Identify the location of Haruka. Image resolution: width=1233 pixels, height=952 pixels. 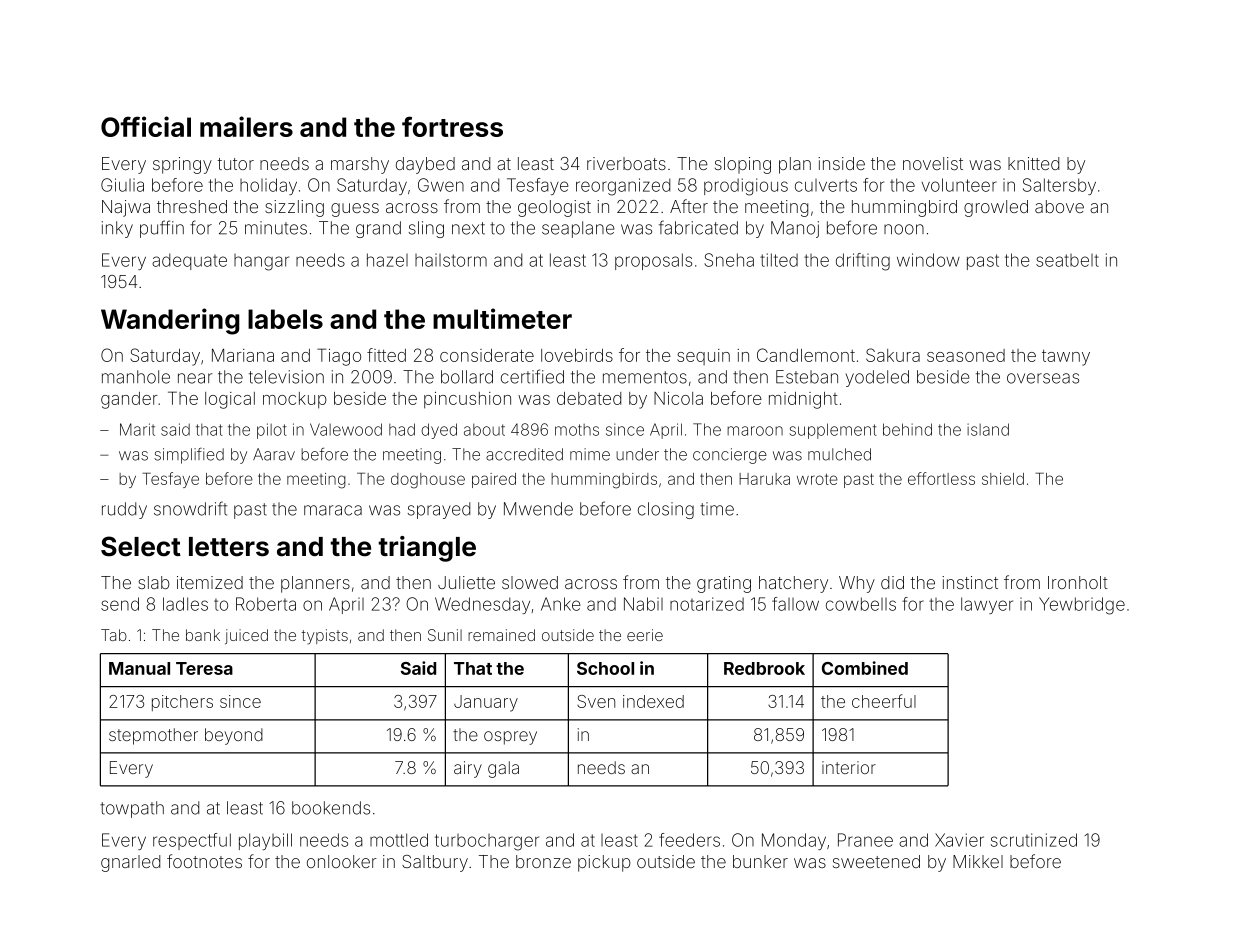
(764, 479).
